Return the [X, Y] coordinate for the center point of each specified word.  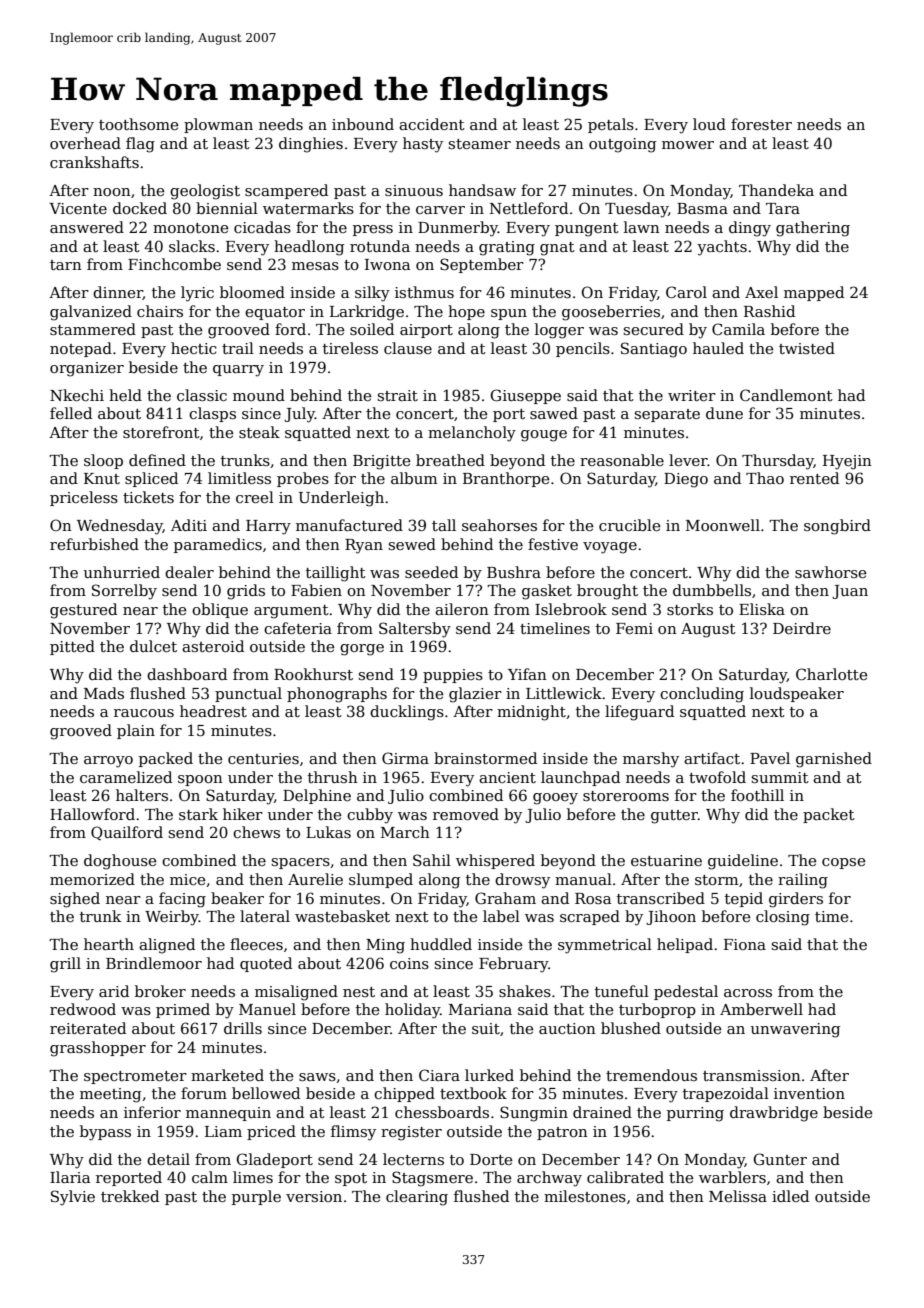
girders [796, 900]
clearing [417, 1198]
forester [761, 124]
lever [688, 460]
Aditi [189, 525]
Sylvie [73, 1198]
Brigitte [381, 462]
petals [611, 125]
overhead [85, 143]
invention [809, 1093]
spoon [200, 780]
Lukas [328, 832]
